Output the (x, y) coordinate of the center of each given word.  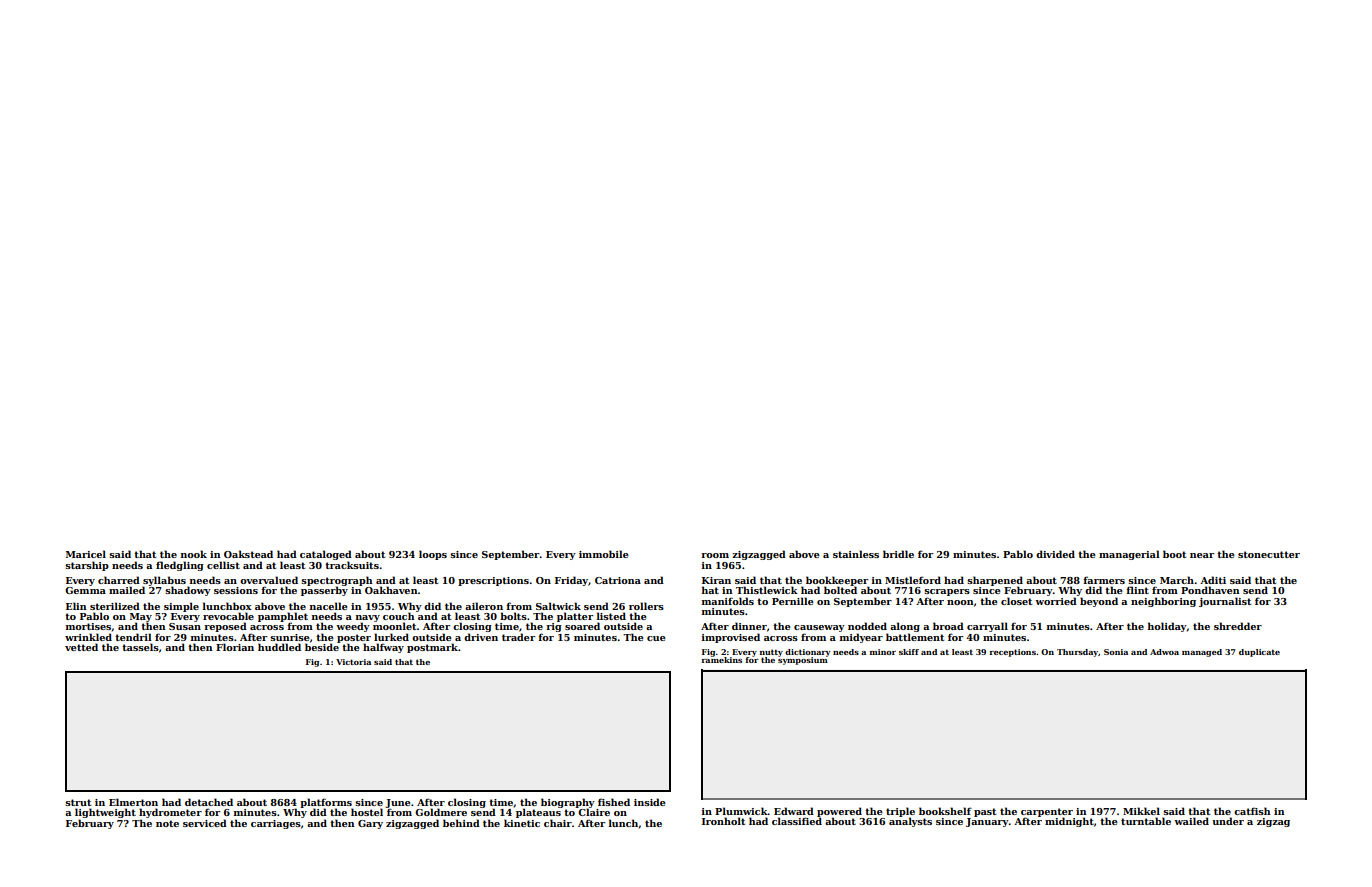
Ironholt (723, 821)
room (715, 555)
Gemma (85, 590)
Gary (370, 824)
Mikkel (1141, 811)
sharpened (995, 581)
